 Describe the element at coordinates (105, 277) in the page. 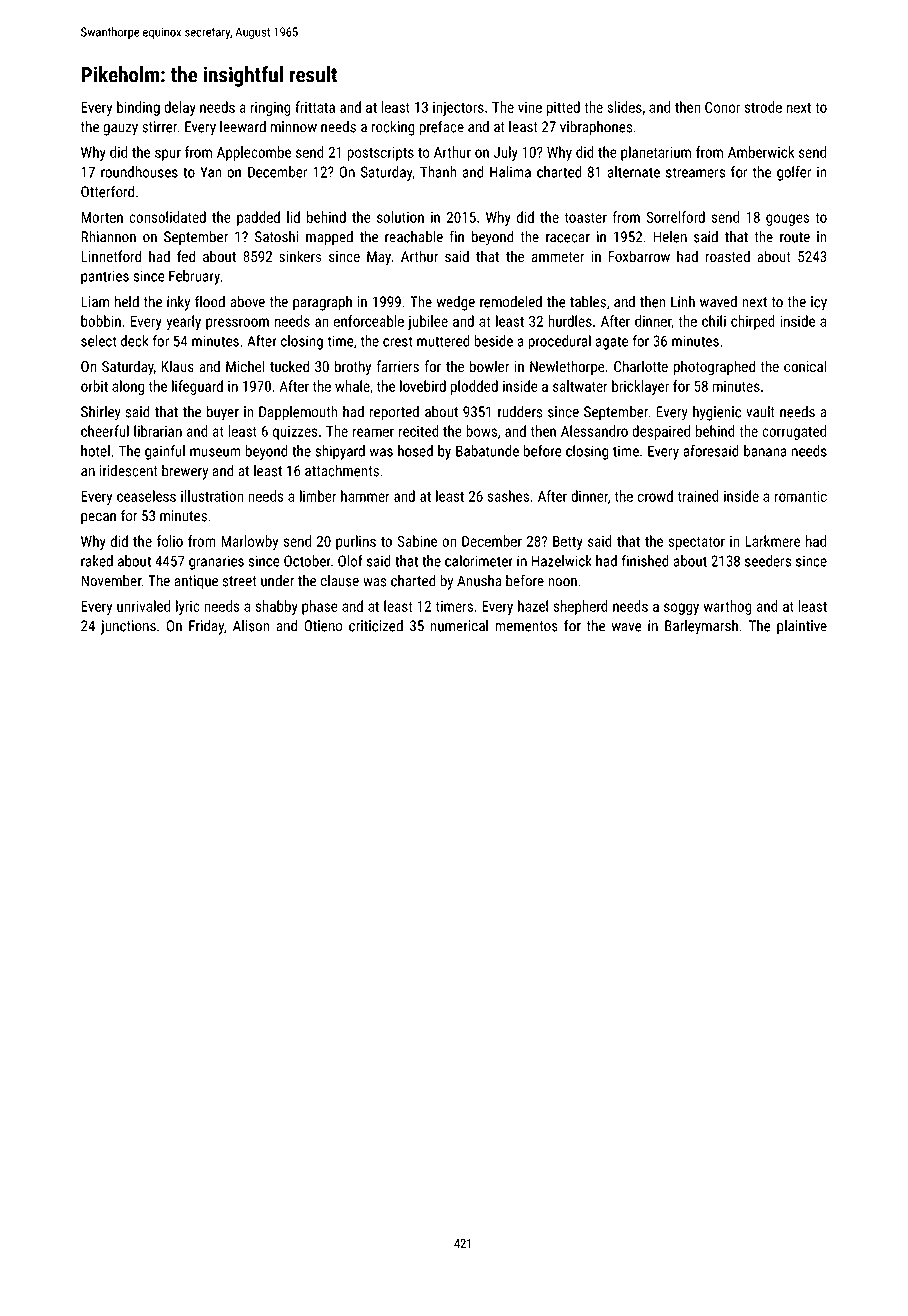

I see `pantries` at that location.
